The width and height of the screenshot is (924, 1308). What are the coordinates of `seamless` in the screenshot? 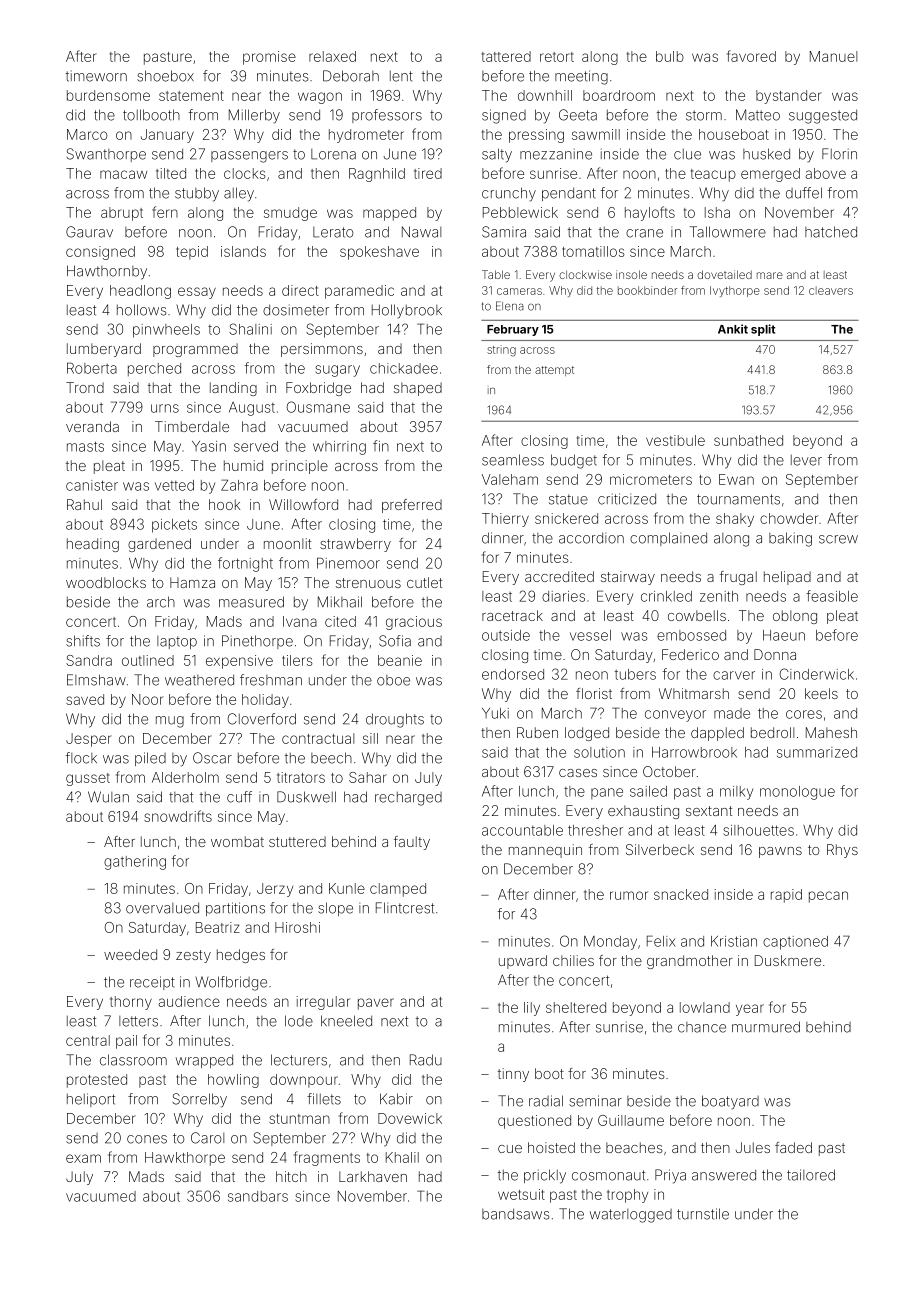 It's located at (513, 460).
